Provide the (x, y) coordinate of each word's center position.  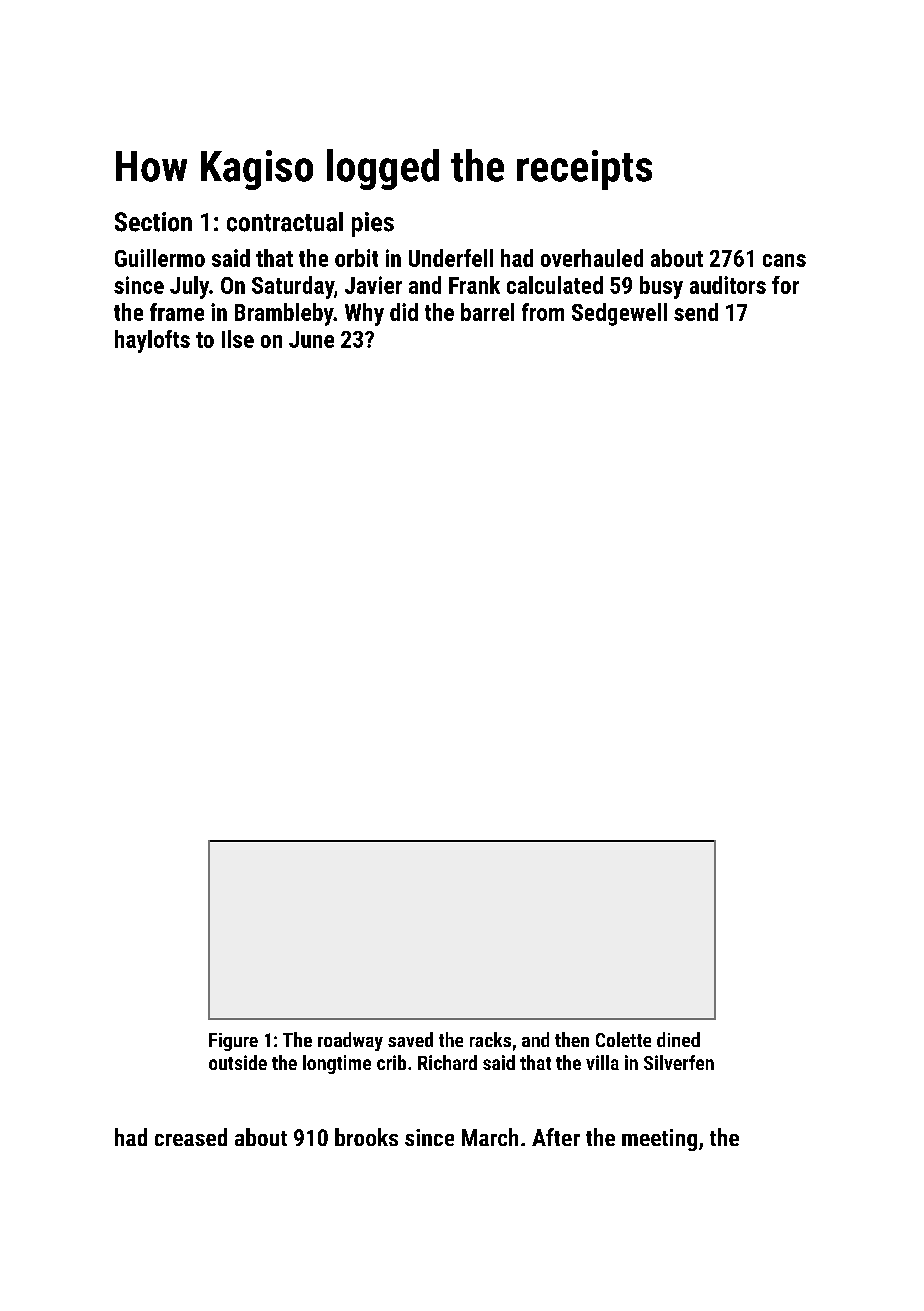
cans (784, 260)
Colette (623, 1039)
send (696, 312)
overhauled (592, 258)
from (543, 312)
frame (177, 312)
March (490, 1137)
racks (490, 1039)
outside (238, 1062)
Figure (233, 1042)
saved (410, 1039)
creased (191, 1137)
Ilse (238, 339)
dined (678, 1039)
